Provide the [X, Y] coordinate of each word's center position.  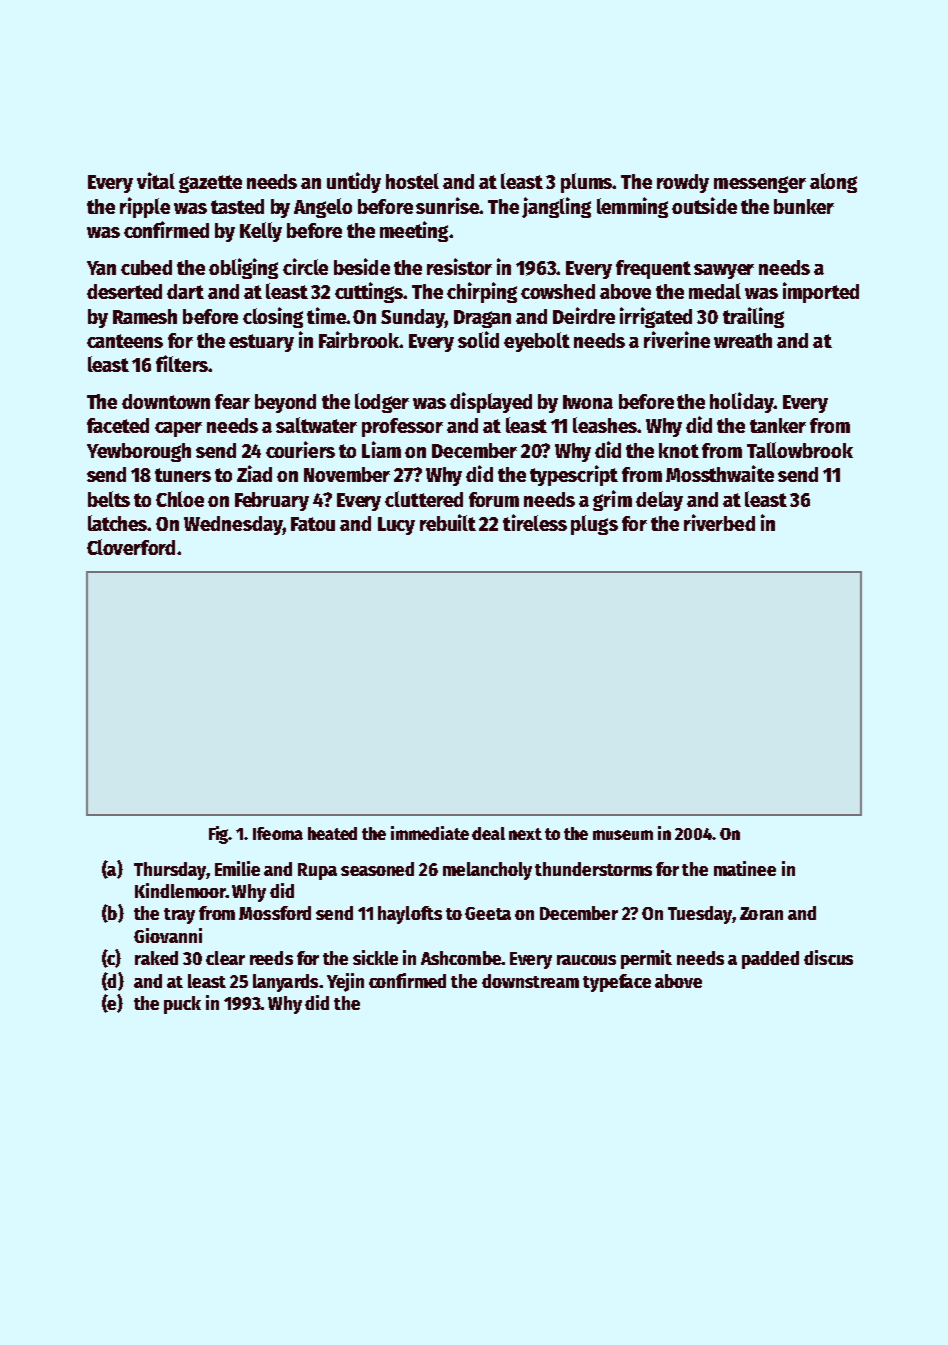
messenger [760, 184]
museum [623, 835]
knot [679, 450]
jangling [556, 207]
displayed [491, 402]
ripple [145, 207]
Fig [219, 835]
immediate [430, 833]
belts [109, 499]
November [347, 474]
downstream [530, 981]
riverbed [719, 522]
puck [182, 1005]
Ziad [254, 473]
